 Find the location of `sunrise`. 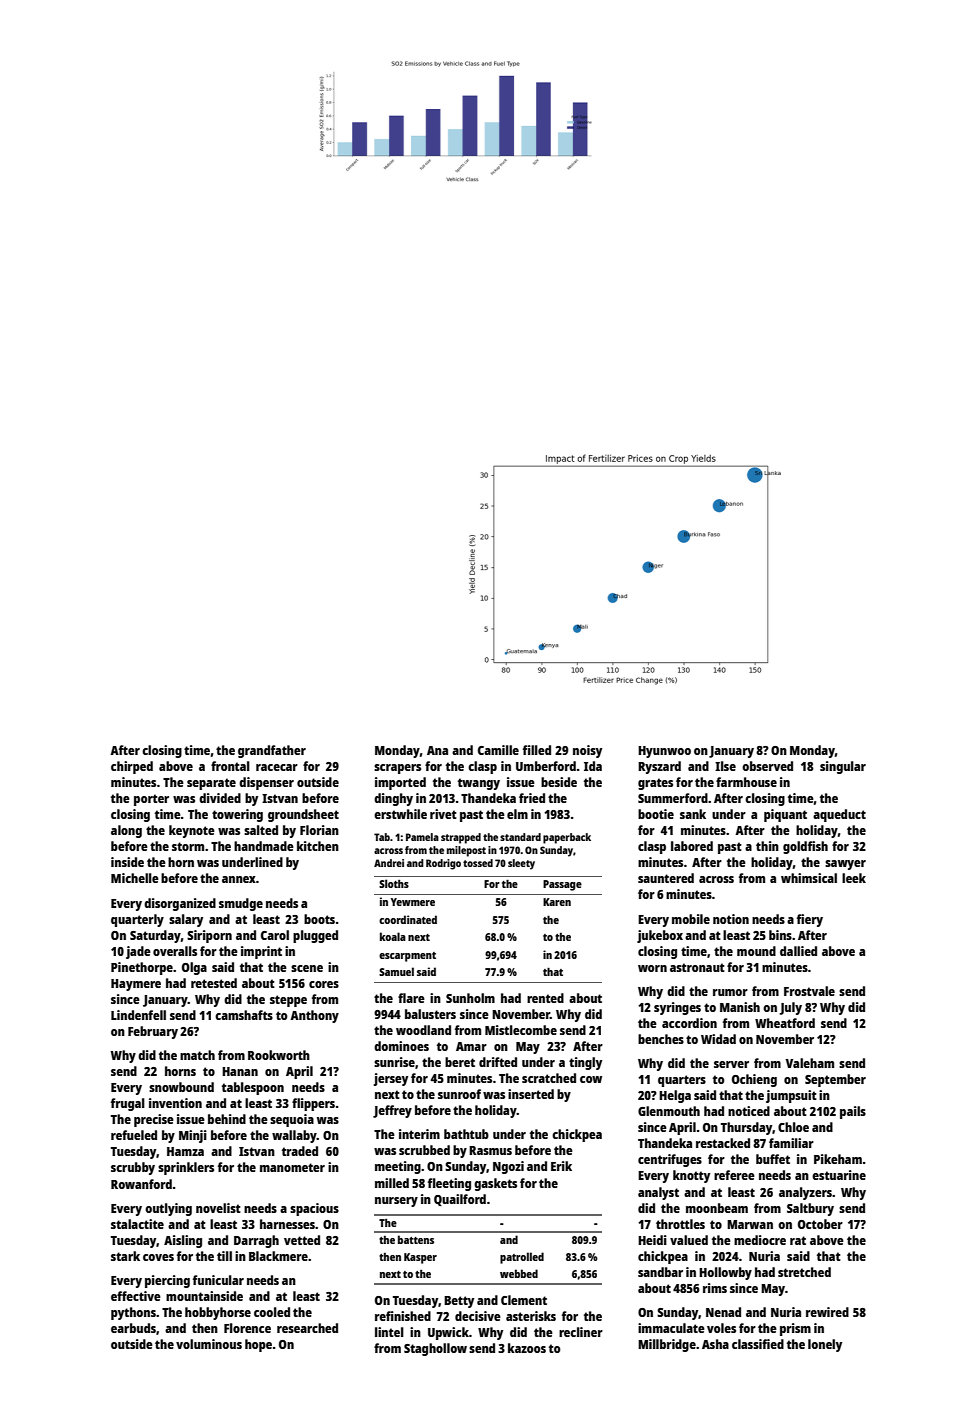

sunrise is located at coordinates (394, 1062).
